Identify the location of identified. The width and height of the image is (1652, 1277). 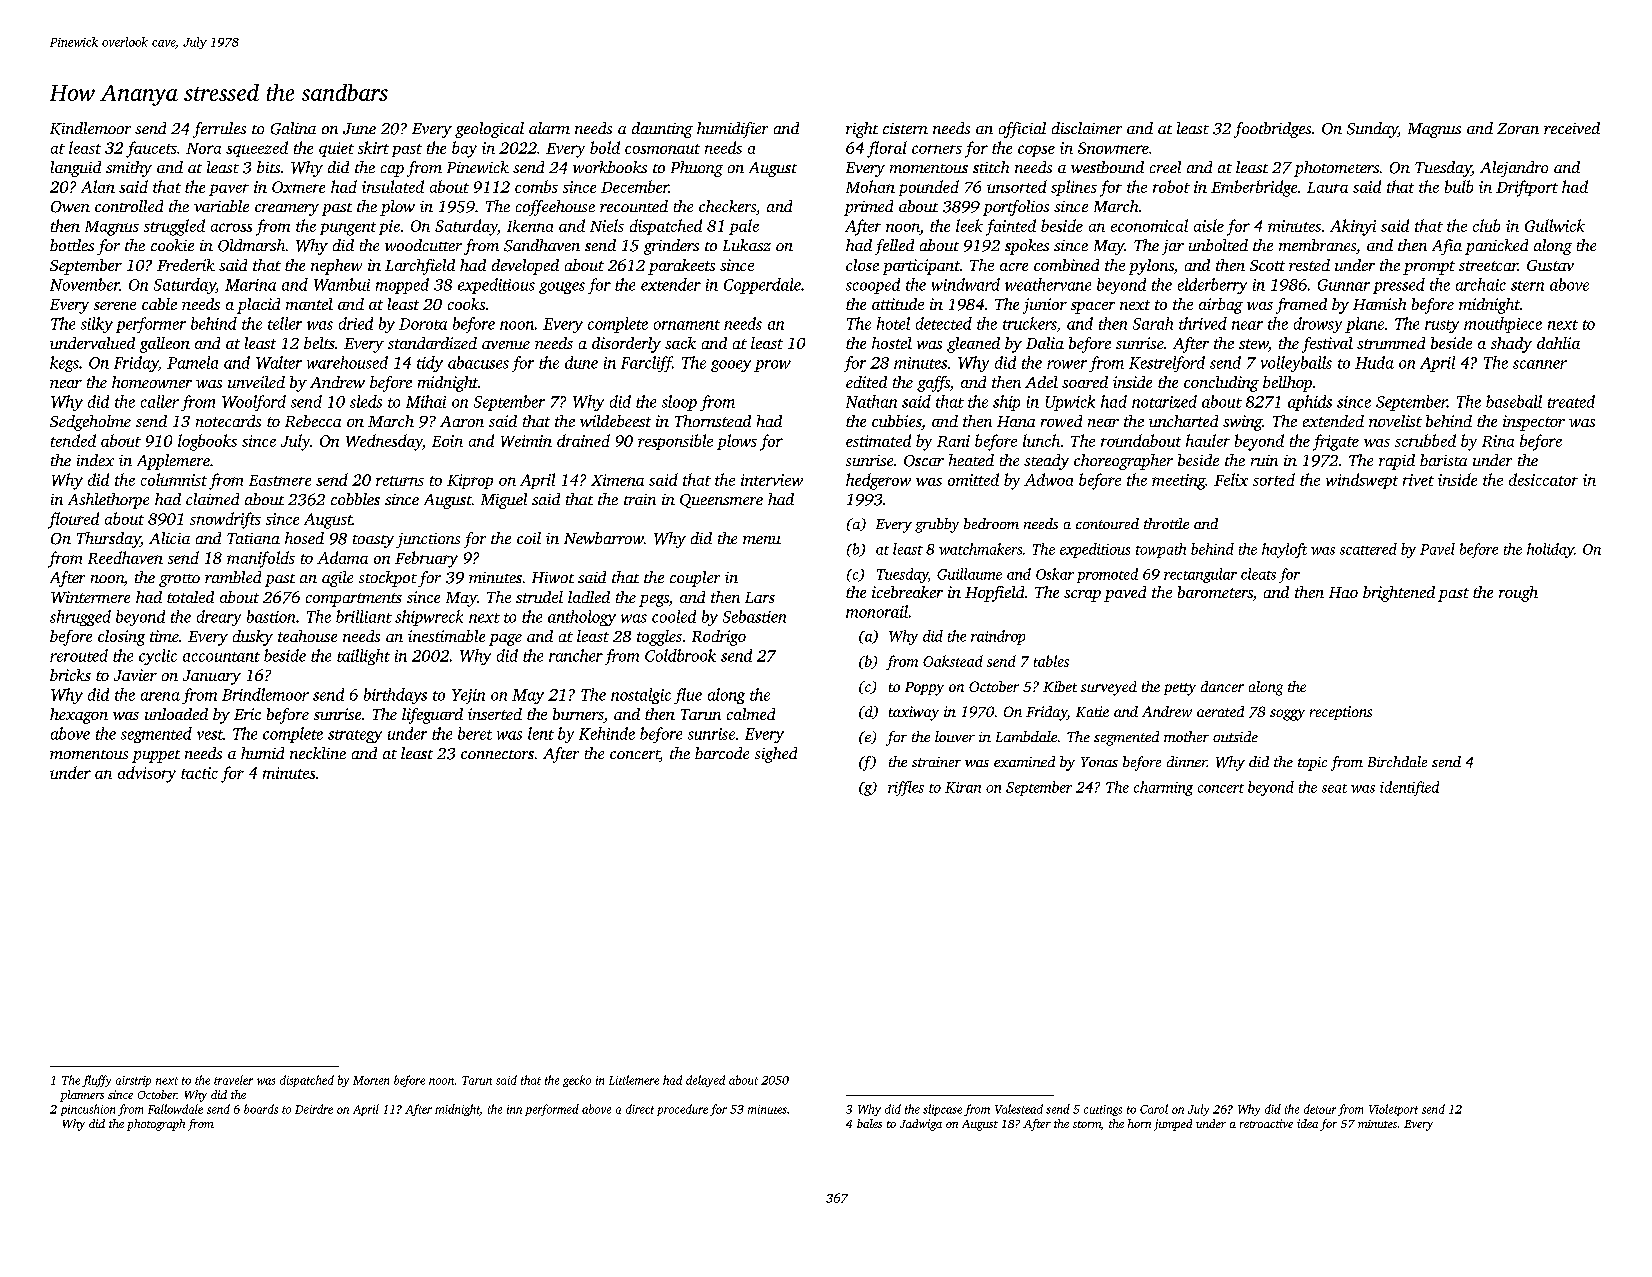
(1409, 788).
